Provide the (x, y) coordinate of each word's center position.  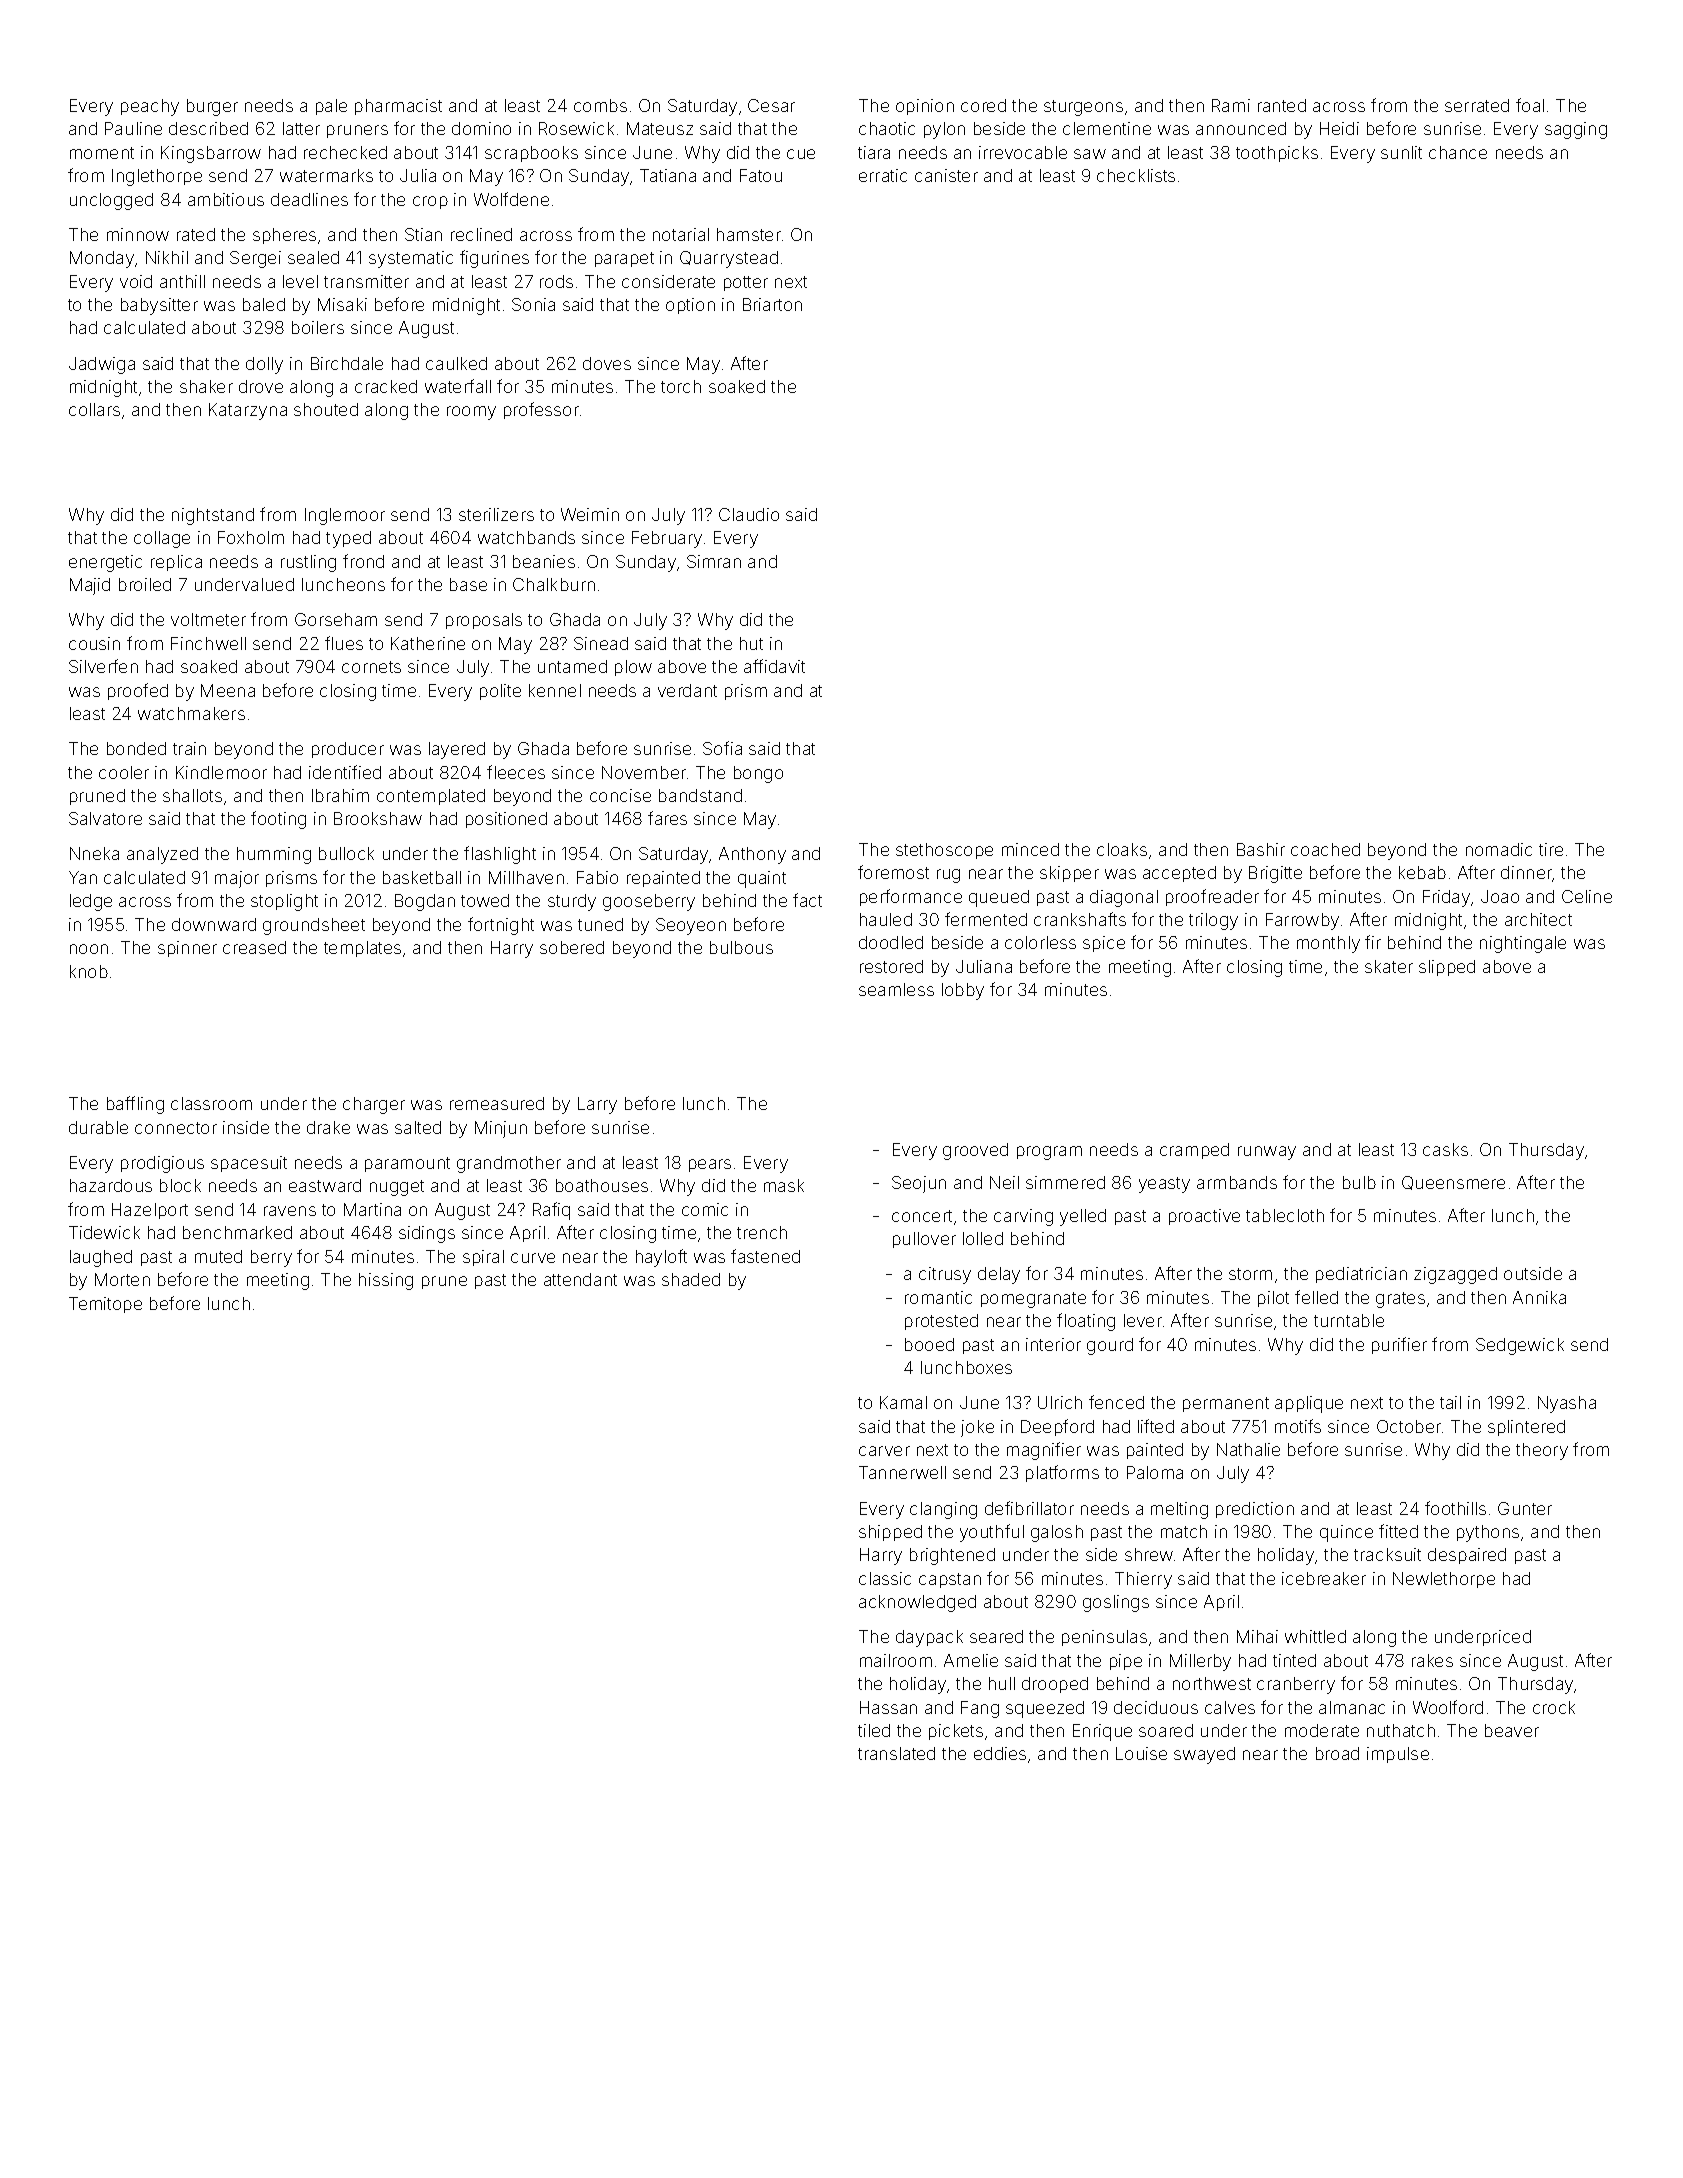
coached (1325, 849)
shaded (691, 1279)
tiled (874, 1730)
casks (1445, 1149)
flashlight (500, 855)
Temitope (105, 1305)
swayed (1204, 1755)
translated (896, 1753)
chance (1458, 152)
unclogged (111, 201)
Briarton (772, 304)
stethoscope (944, 851)
